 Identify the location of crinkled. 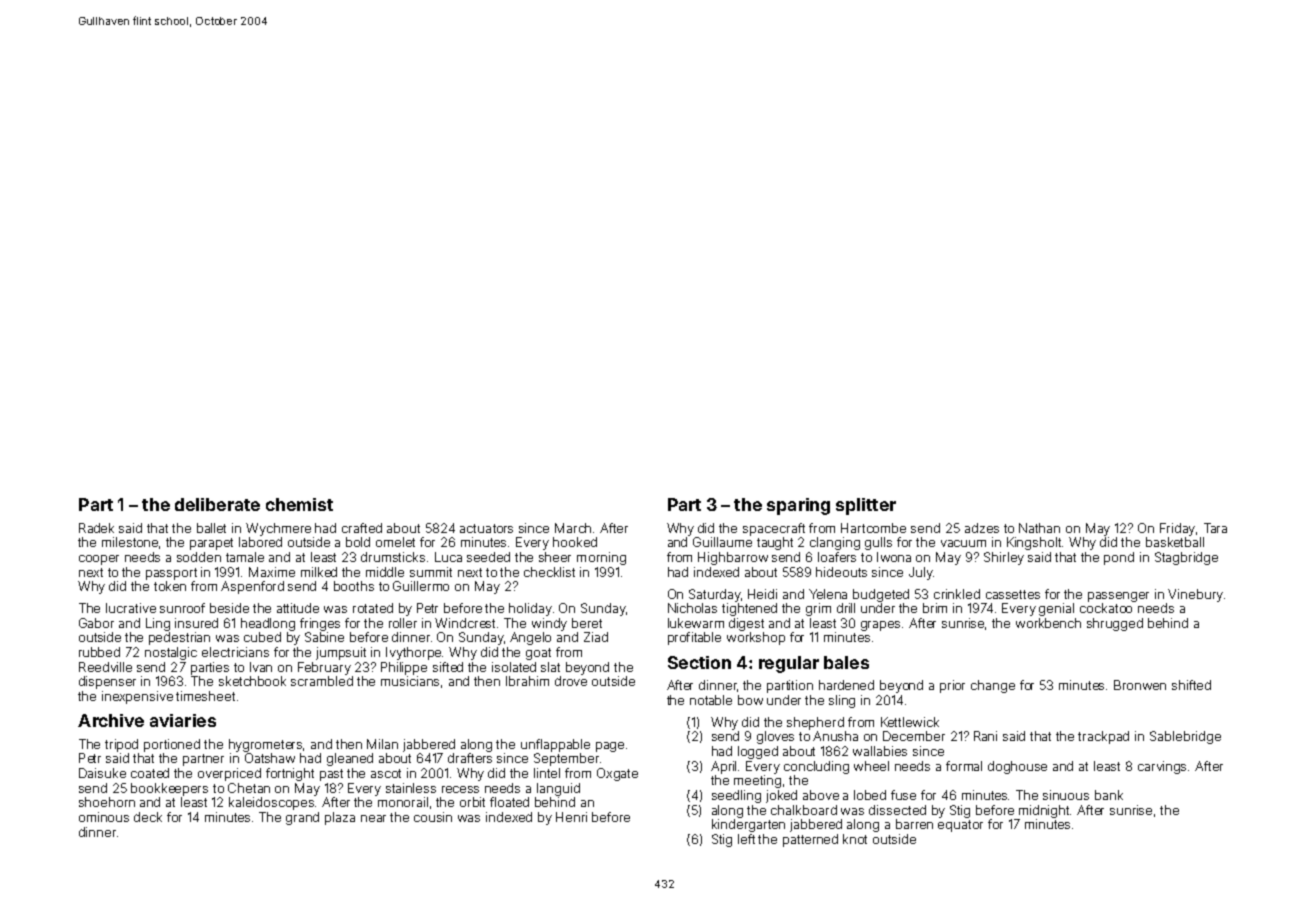
(957, 594).
